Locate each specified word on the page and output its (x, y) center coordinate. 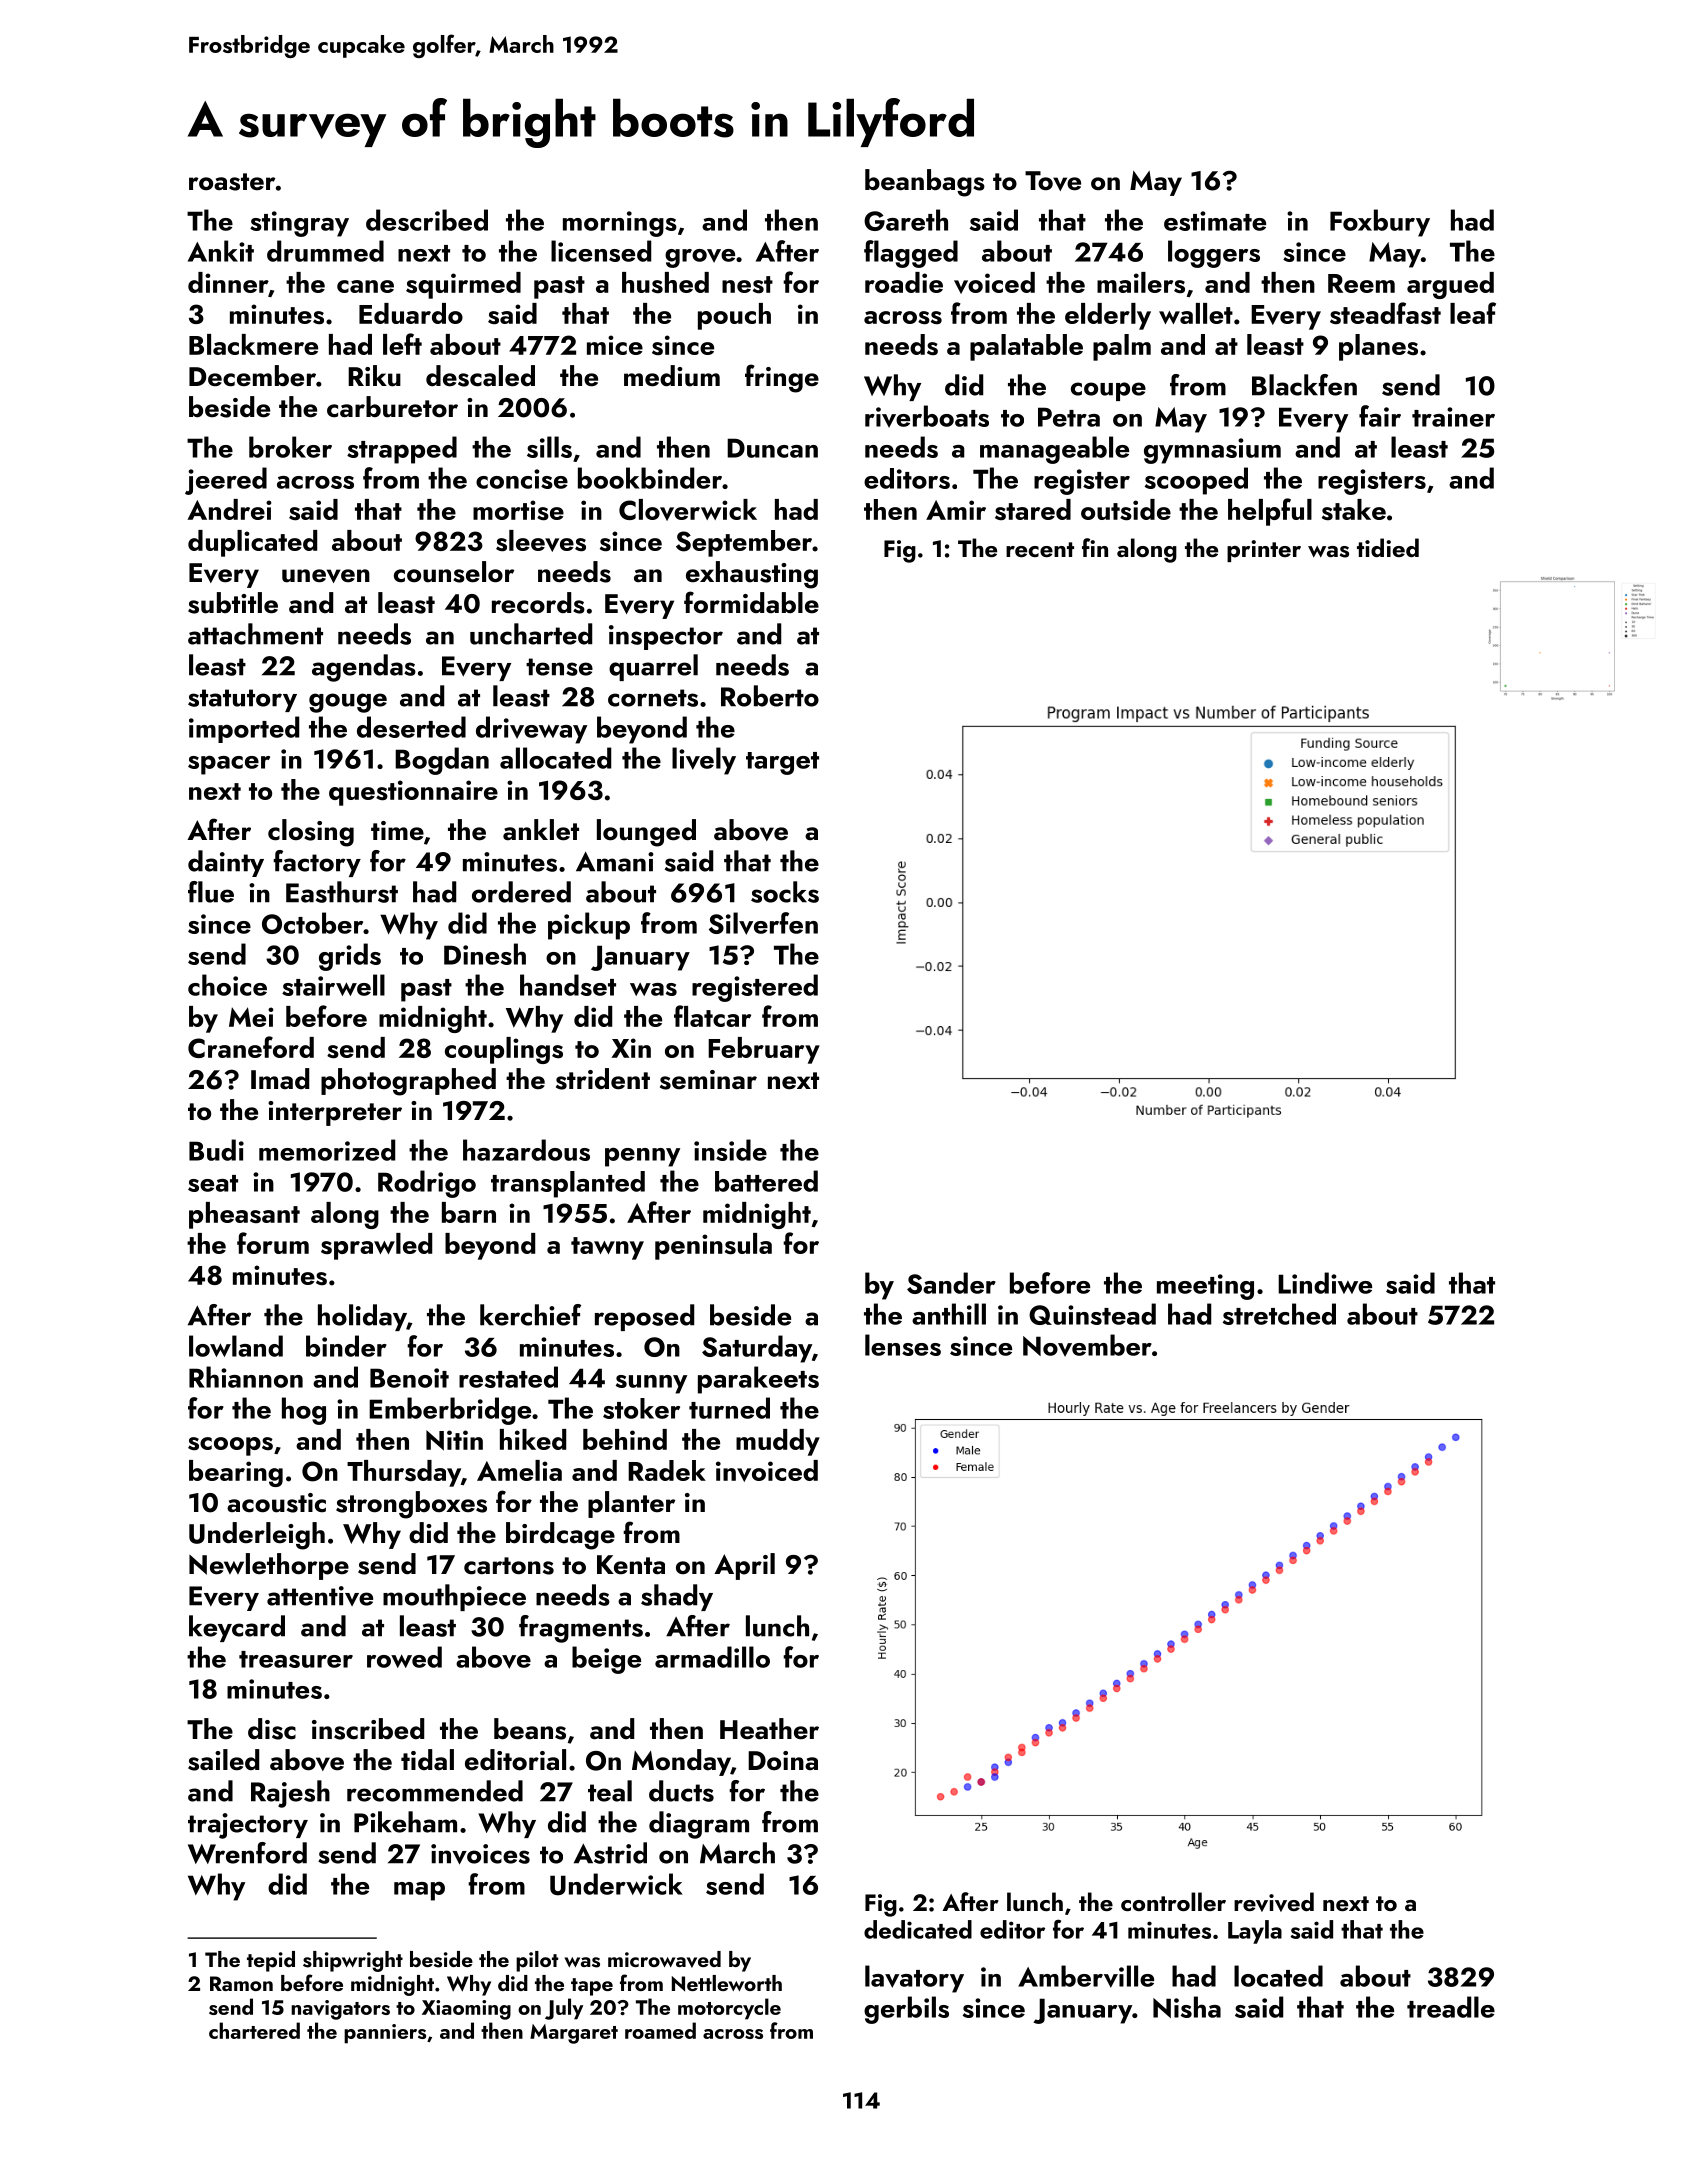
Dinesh (485, 954)
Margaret (574, 2034)
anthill (949, 1314)
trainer (1453, 417)
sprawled (376, 1246)
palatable (1026, 347)
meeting (1205, 1287)
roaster (232, 182)
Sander (951, 1283)
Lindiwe (1325, 1283)
